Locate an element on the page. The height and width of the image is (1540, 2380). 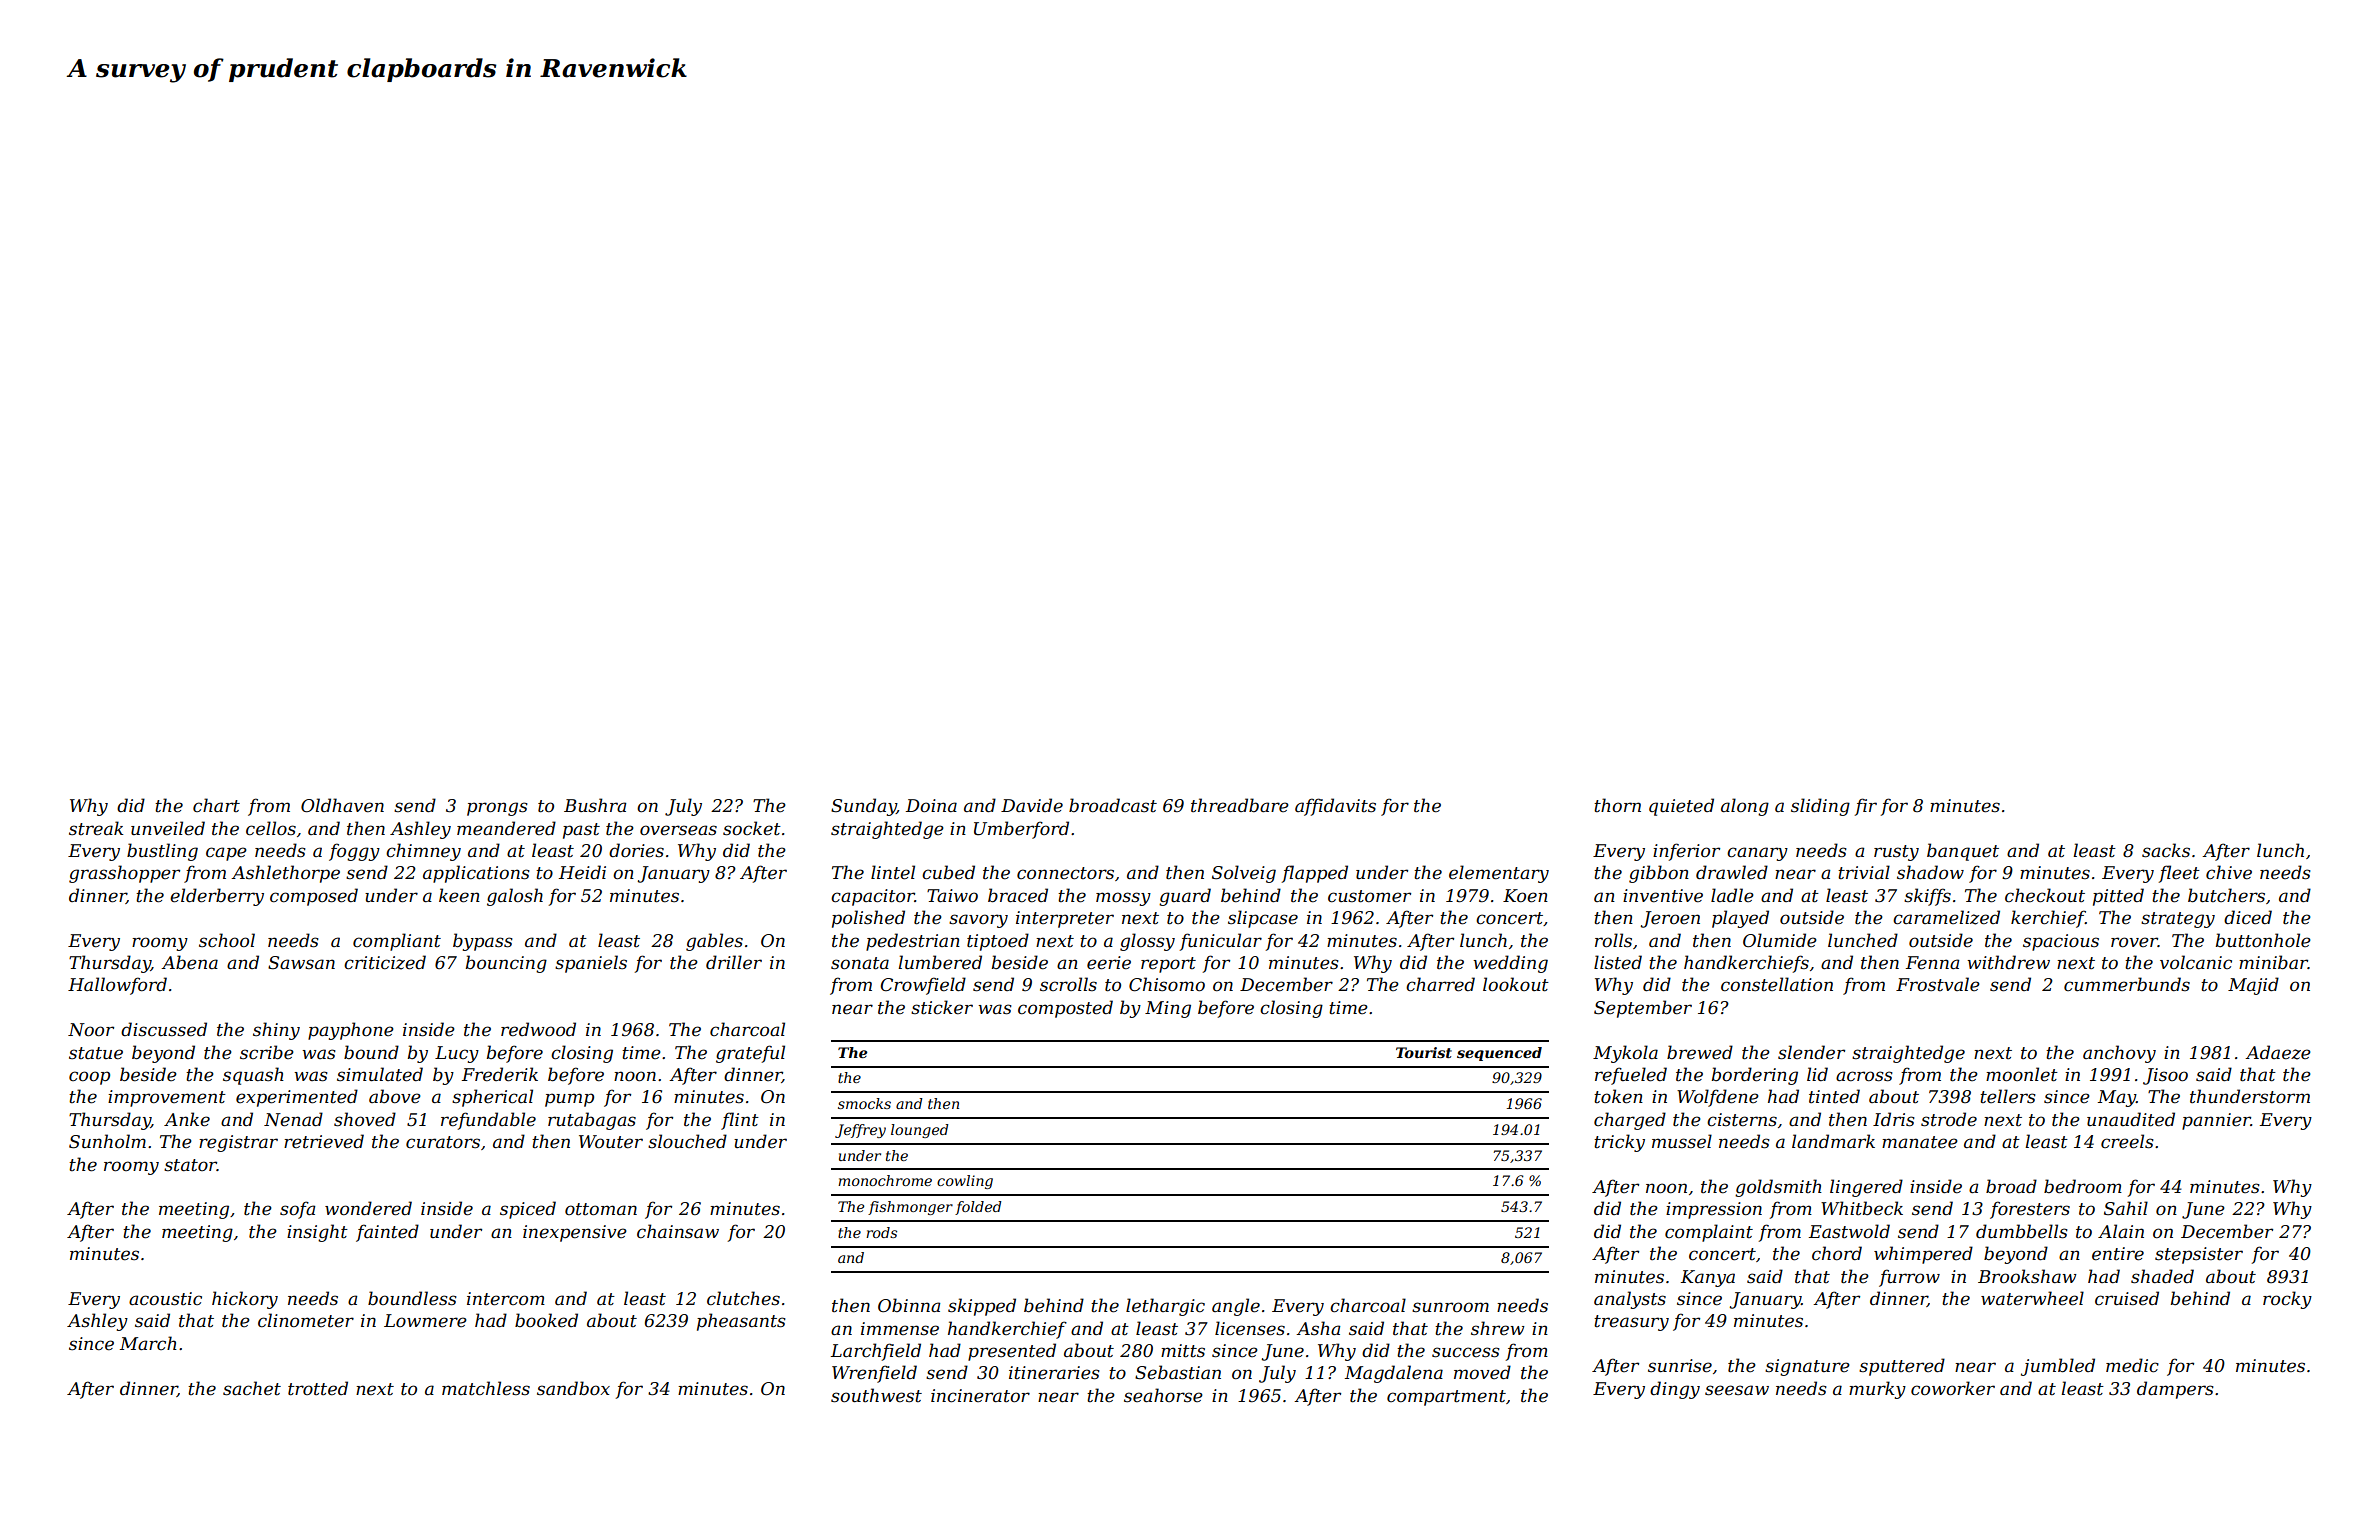
spaniels is located at coordinates (591, 964).
